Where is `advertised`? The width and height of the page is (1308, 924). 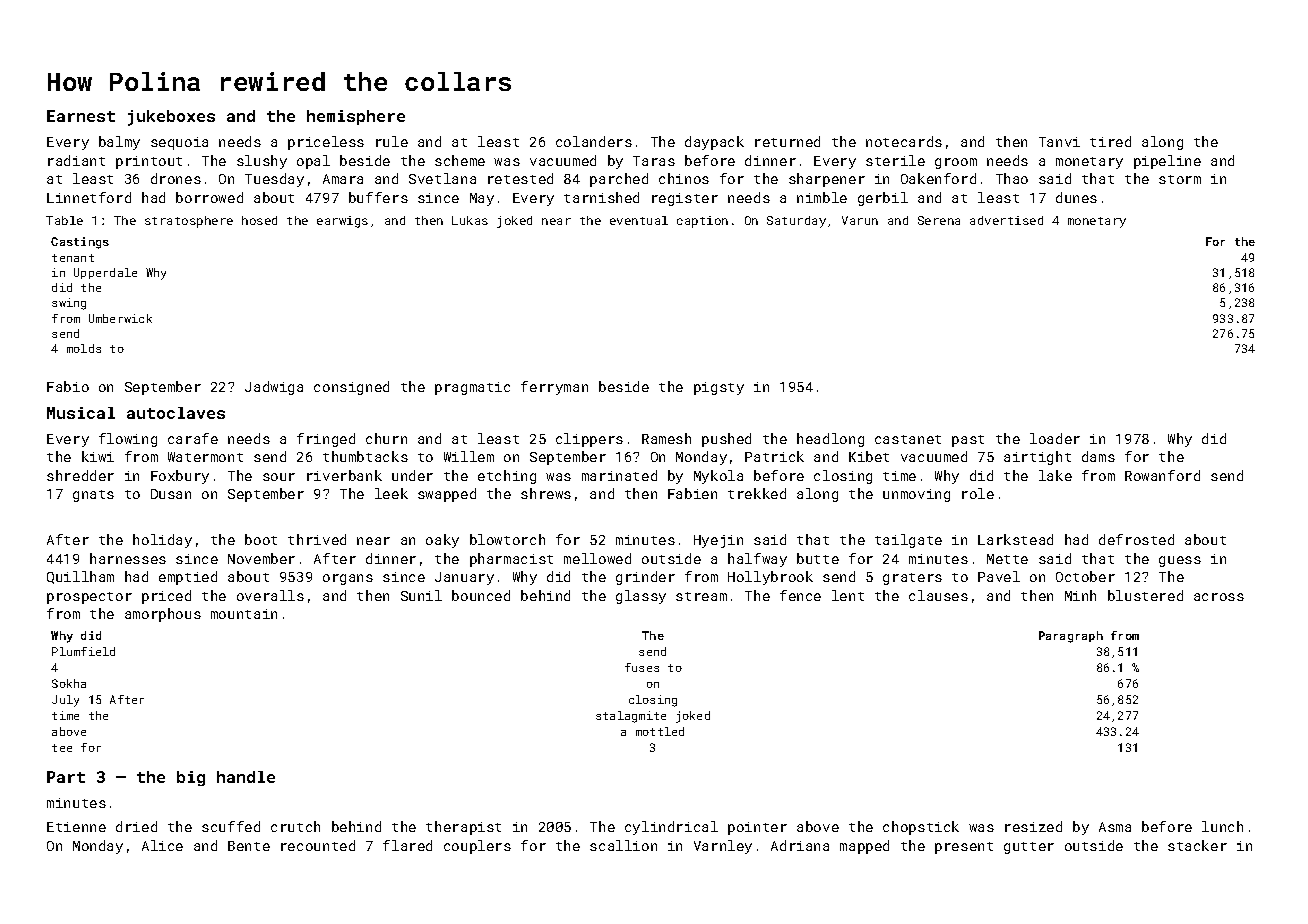 advertised is located at coordinates (1006, 220).
